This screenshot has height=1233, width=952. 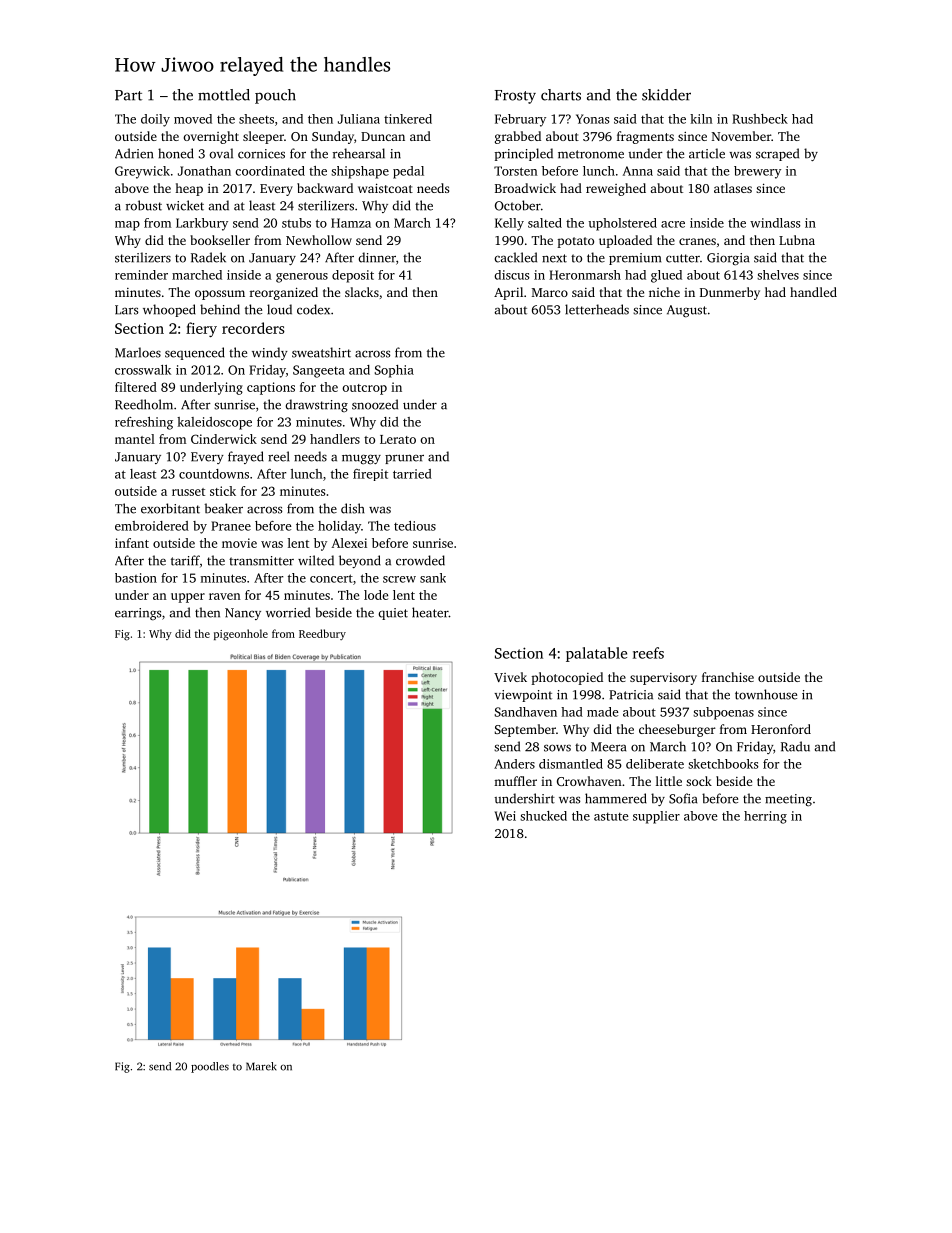 I want to click on franchise, so click(x=728, y=677).
